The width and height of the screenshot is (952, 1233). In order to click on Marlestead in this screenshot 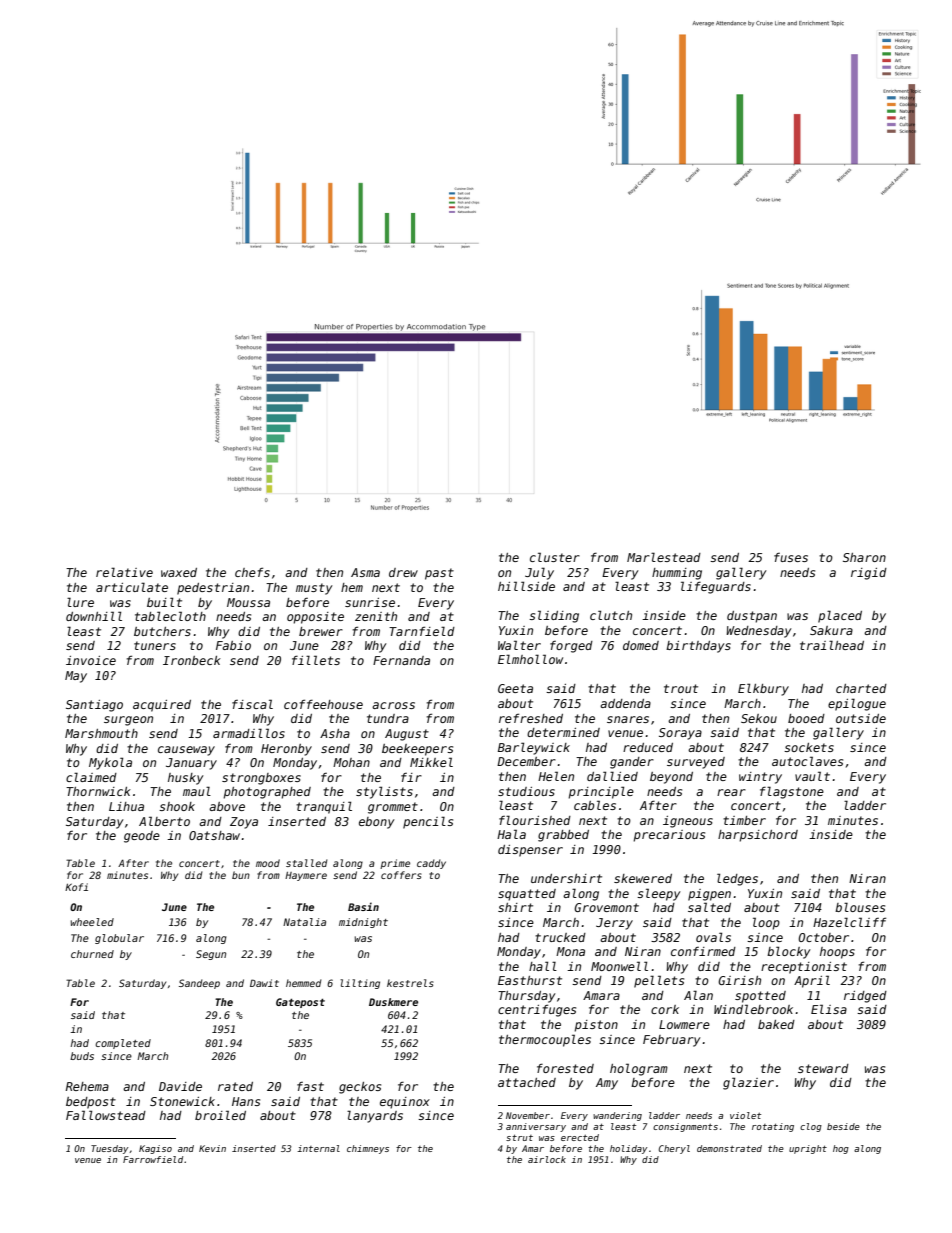, I will do `click(664, 557)`.
